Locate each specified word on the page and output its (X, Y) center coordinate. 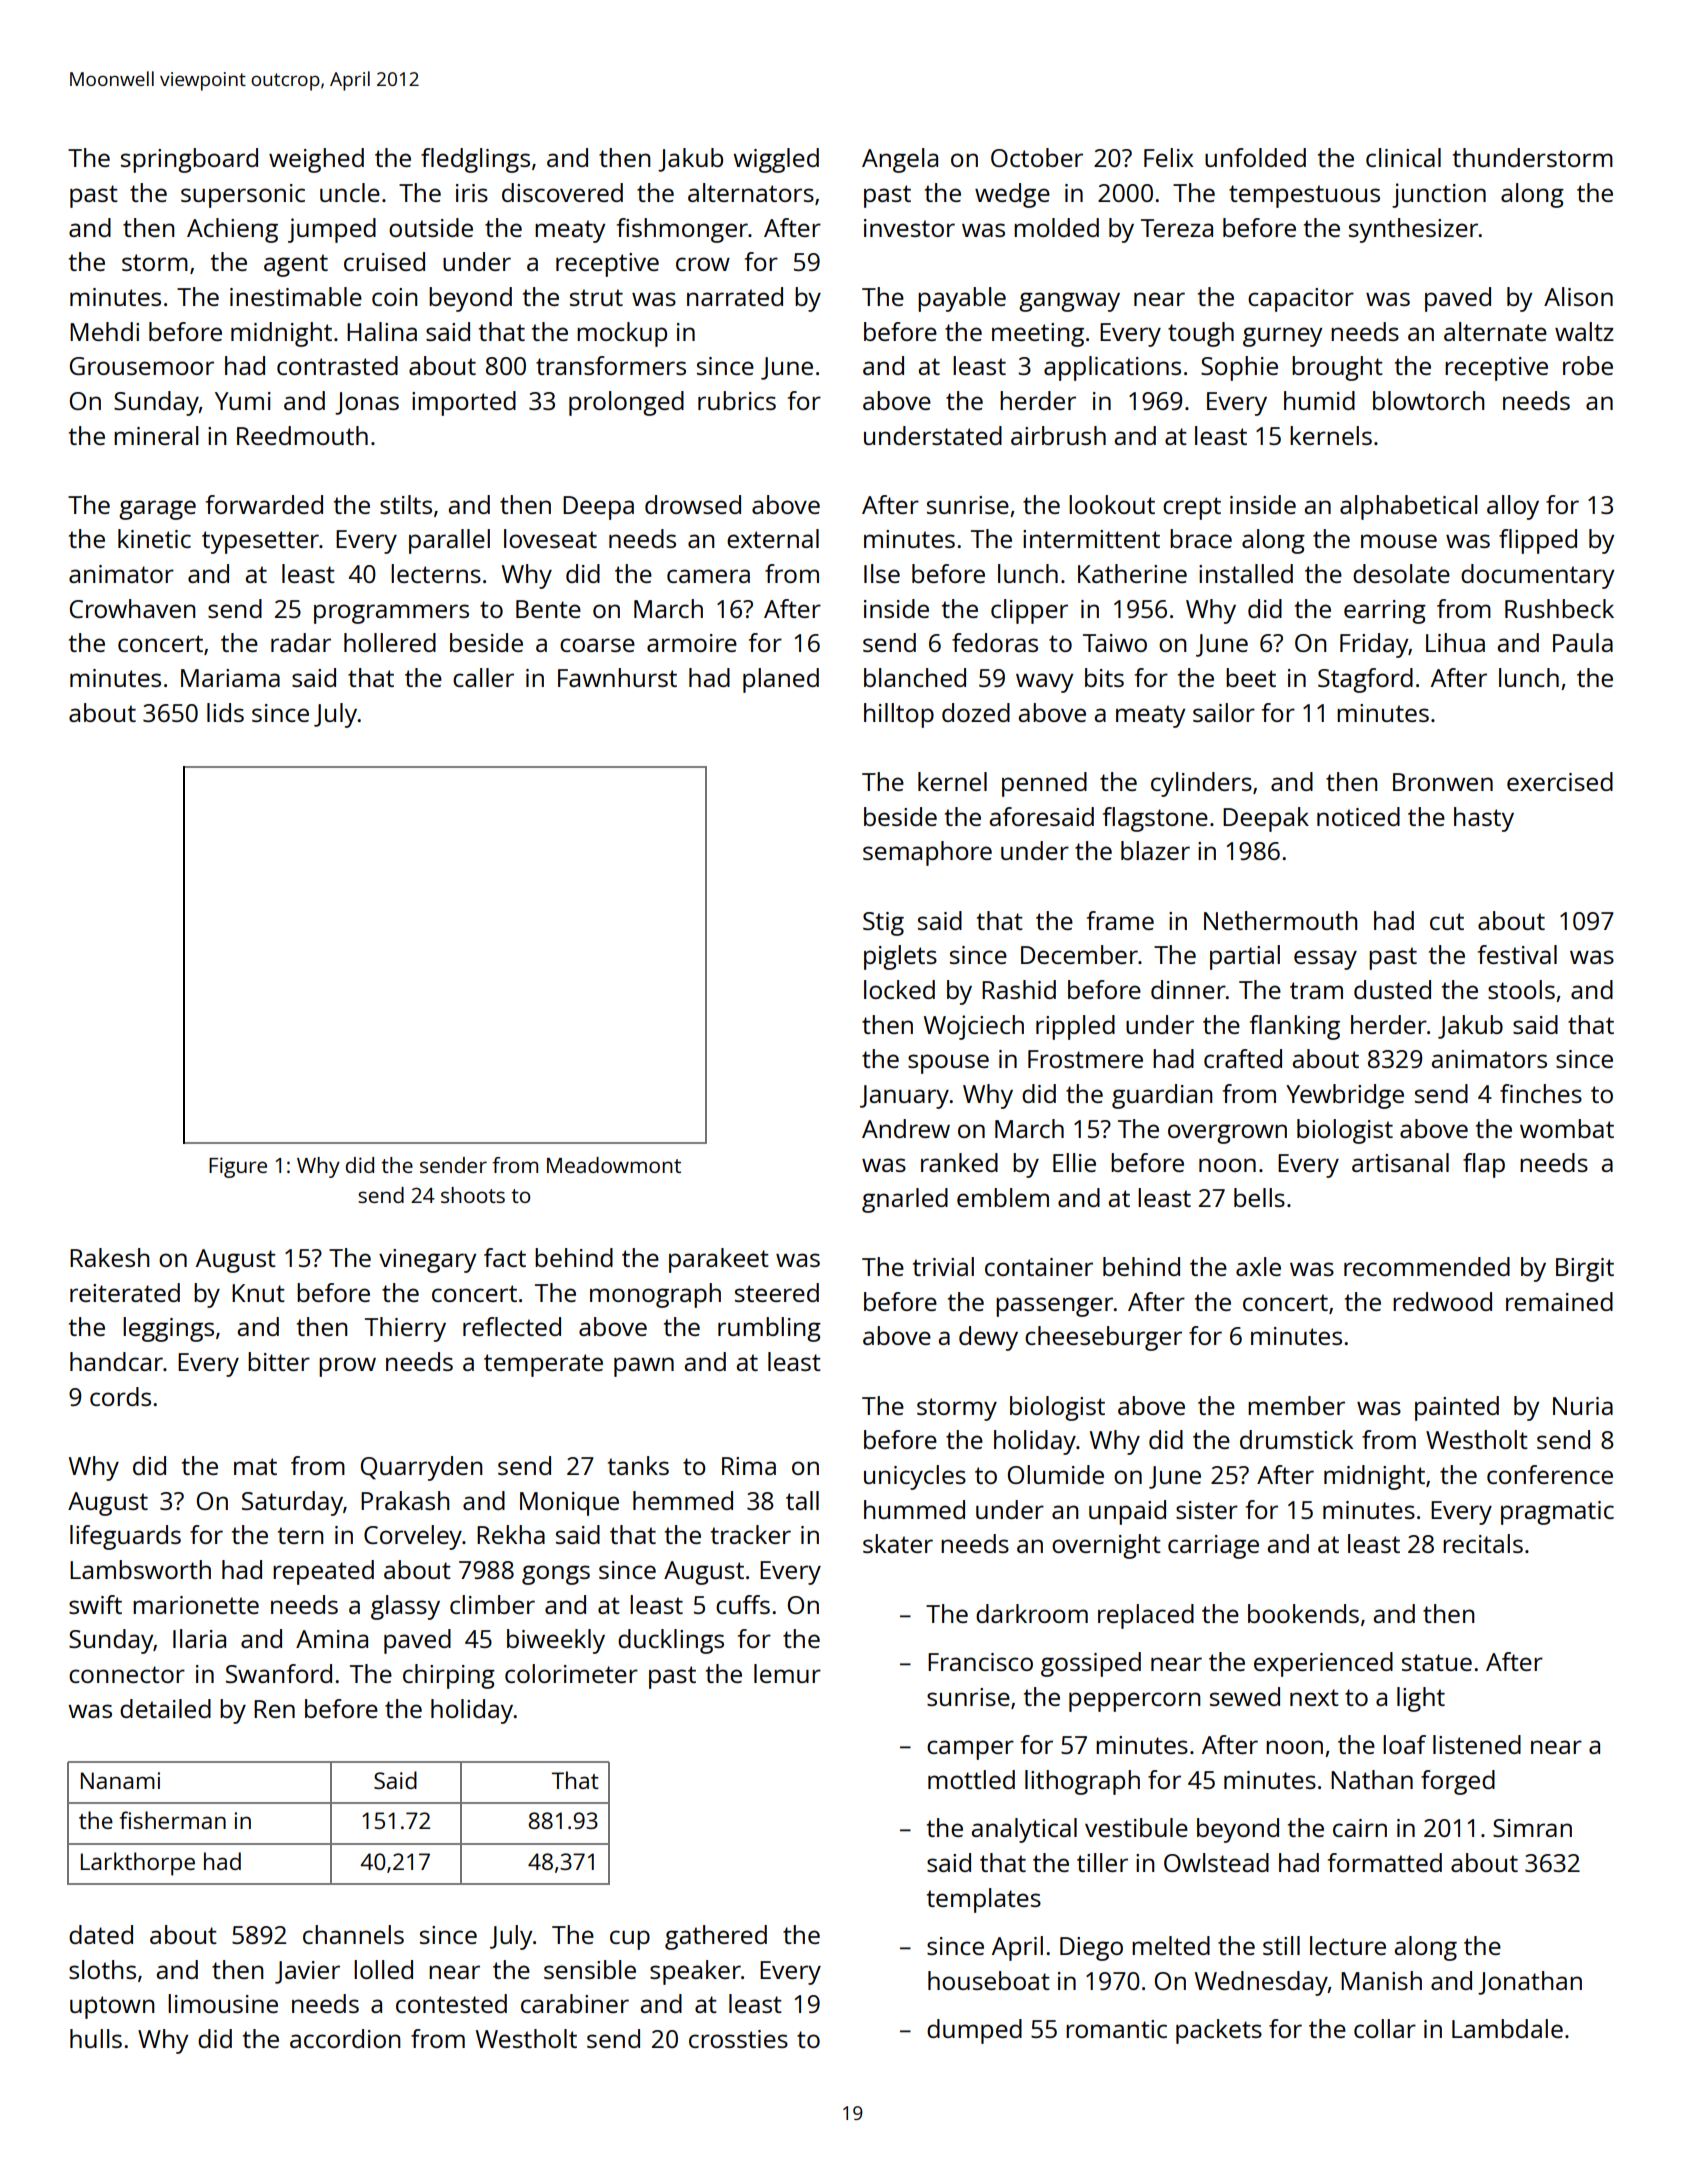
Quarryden (421, 1468)
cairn (1360, 1828)
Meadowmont (614, 1165)
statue (1437, 1662)
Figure (238, 1167)
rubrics (737, 400)
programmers (391, 614)
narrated (735, 296)
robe (1588, 365)
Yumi (243, 401)
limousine (223, 2003)
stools (1521, 989)
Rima (749, 1466)
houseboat (989, 1980)
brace (1201, 538)
